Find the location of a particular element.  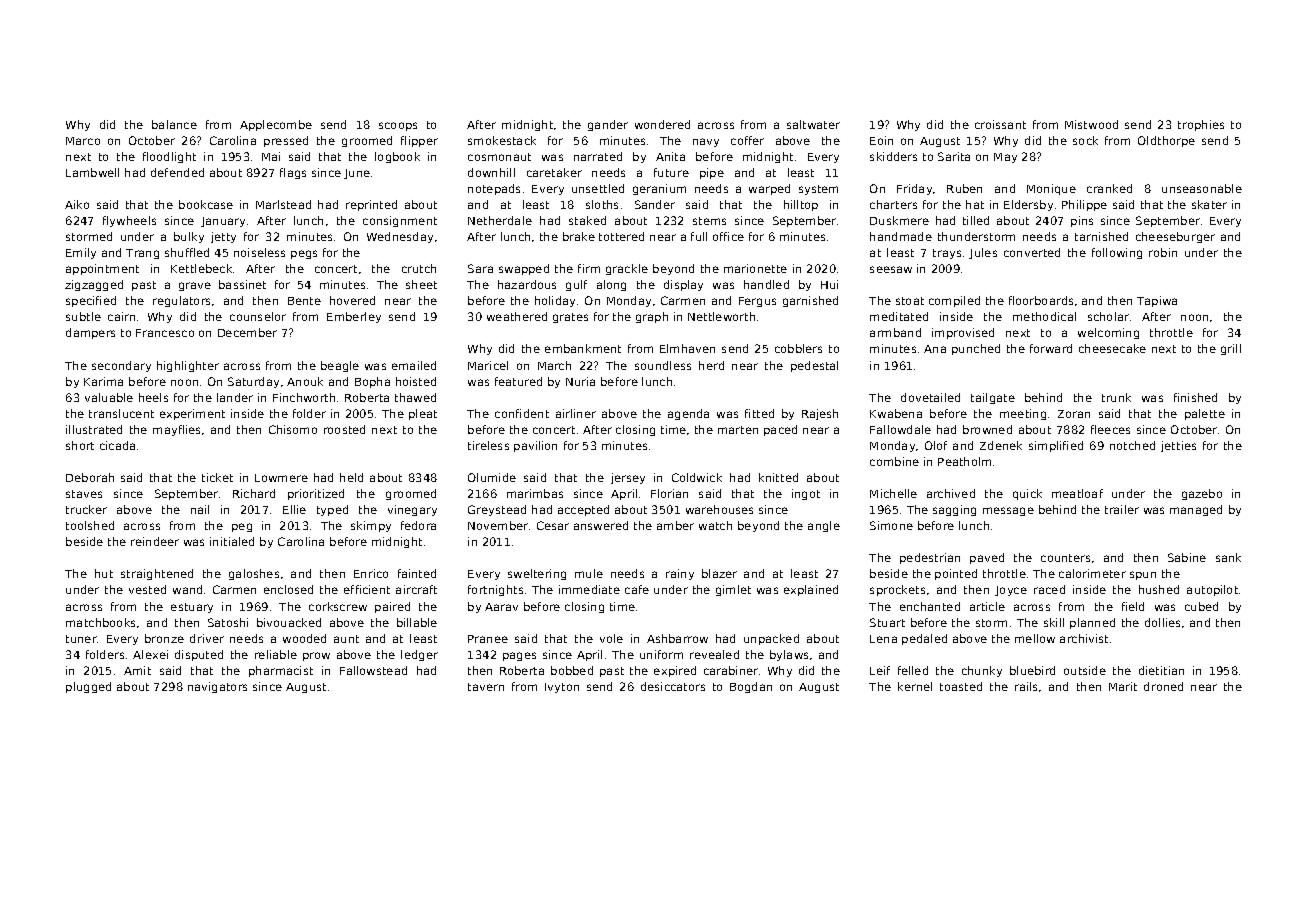

subtle is located at coordinates (83, 316).
